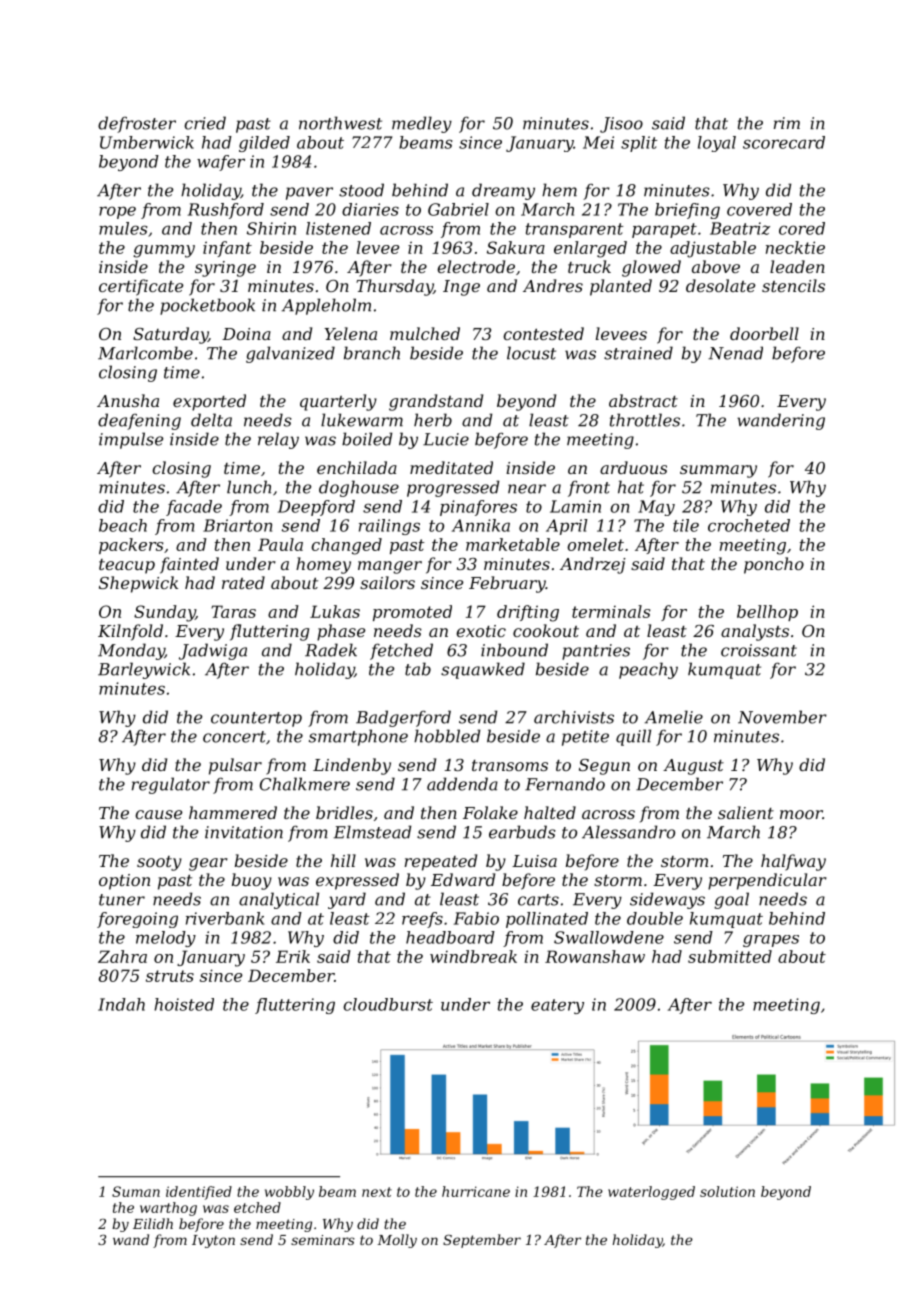 The image size is (924, 1311). Describe the element at coordinates (397, 1241) in the screenshot. I see `Molly` at that location.
